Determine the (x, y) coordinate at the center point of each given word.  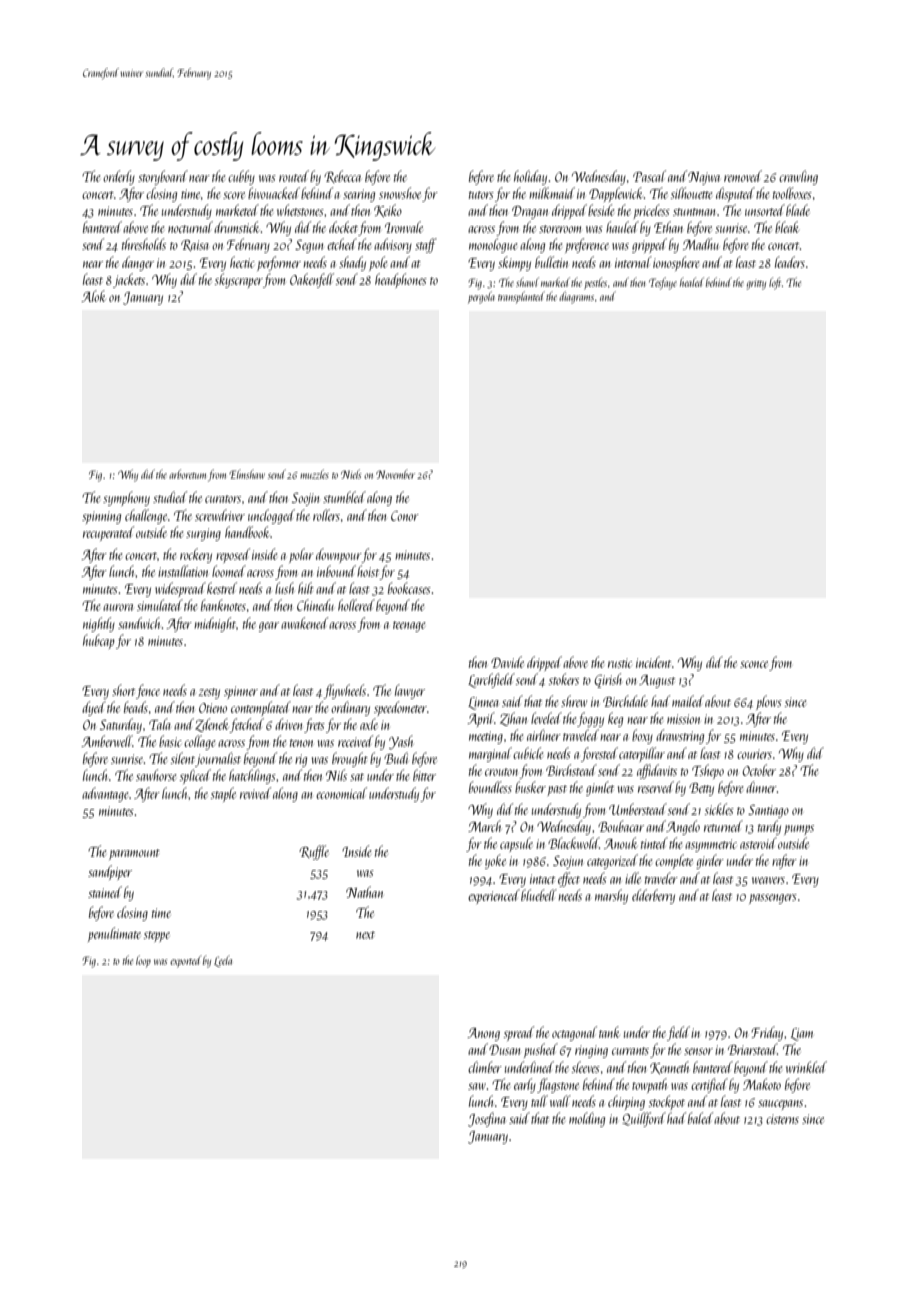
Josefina (487, 1119)
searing (359, 195)
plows (769, 702)
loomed (229, 571)
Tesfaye (663, 283)
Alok (93, 296)
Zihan (513, 719)
